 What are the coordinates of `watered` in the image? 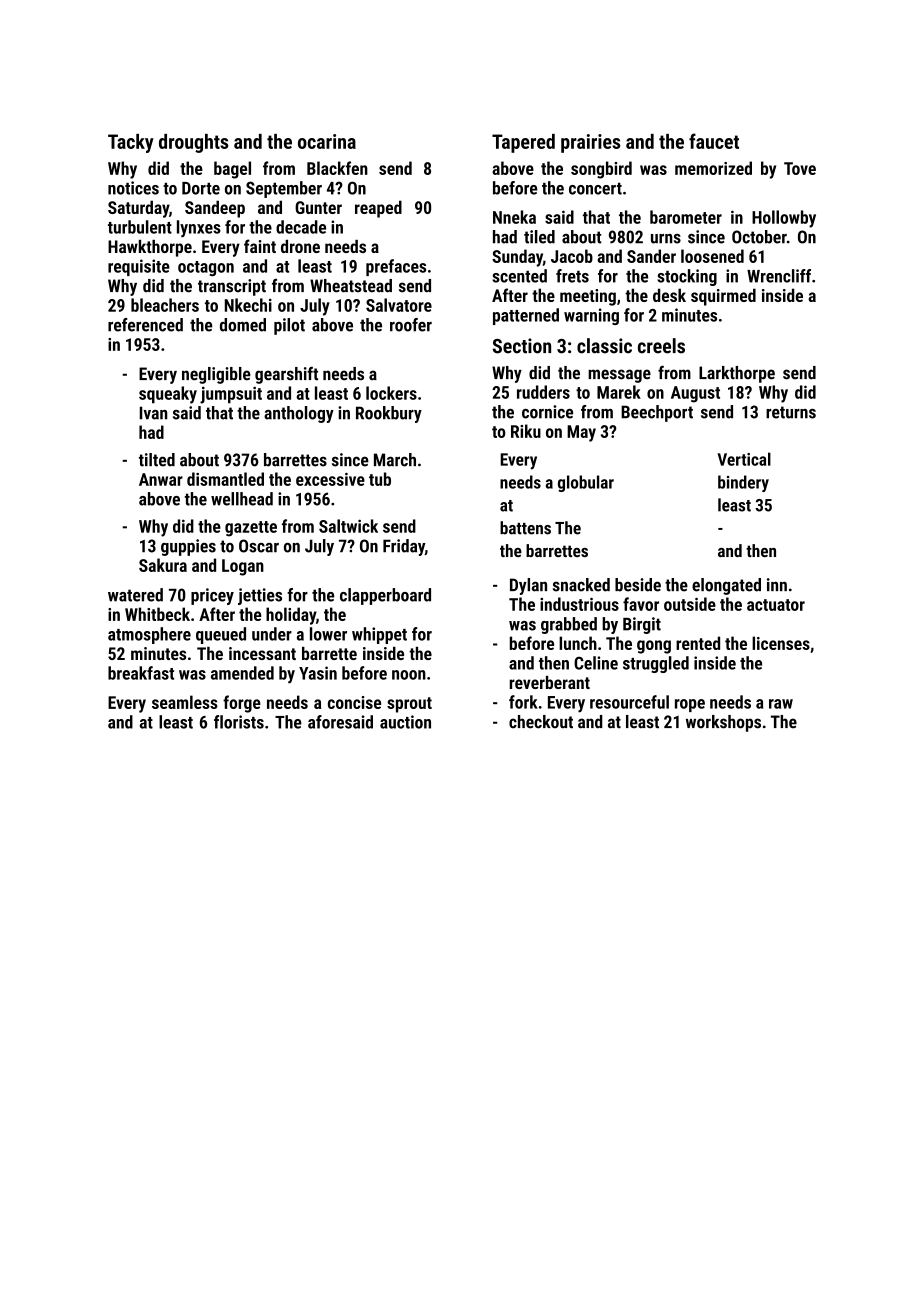 It's located at (135, 595).
